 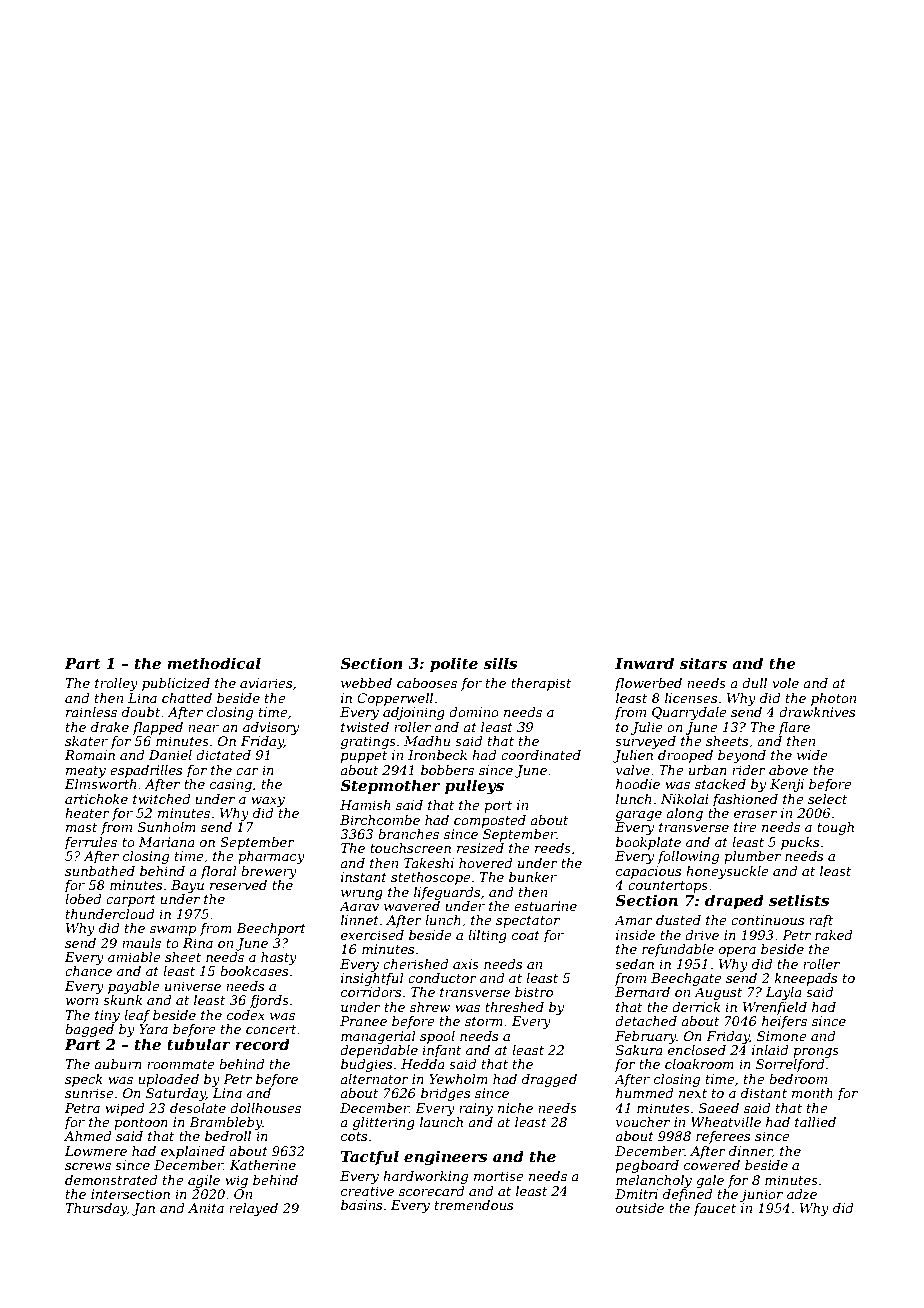 What do you see at coordinates (696, 1007) in the screenshot?
I see `derrick` at bounding box center [696, 1007].
